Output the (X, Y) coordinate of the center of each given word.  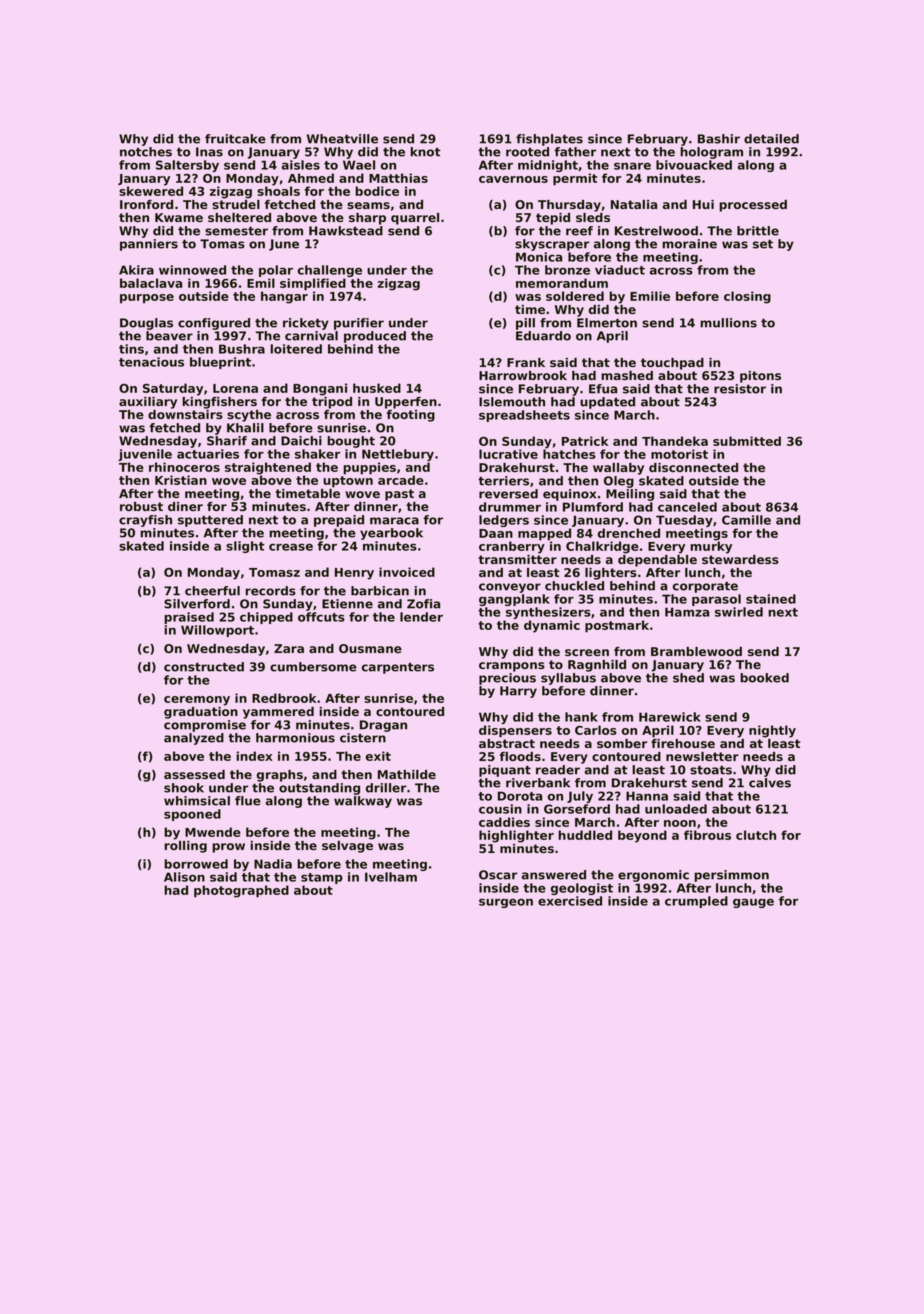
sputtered (210, 521)
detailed (771, 139)
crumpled (696, 902)
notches (146, 152)
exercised (570, 901)
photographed (241, 891)
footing (410, 416)
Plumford (593, 507)
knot (425, 152)
